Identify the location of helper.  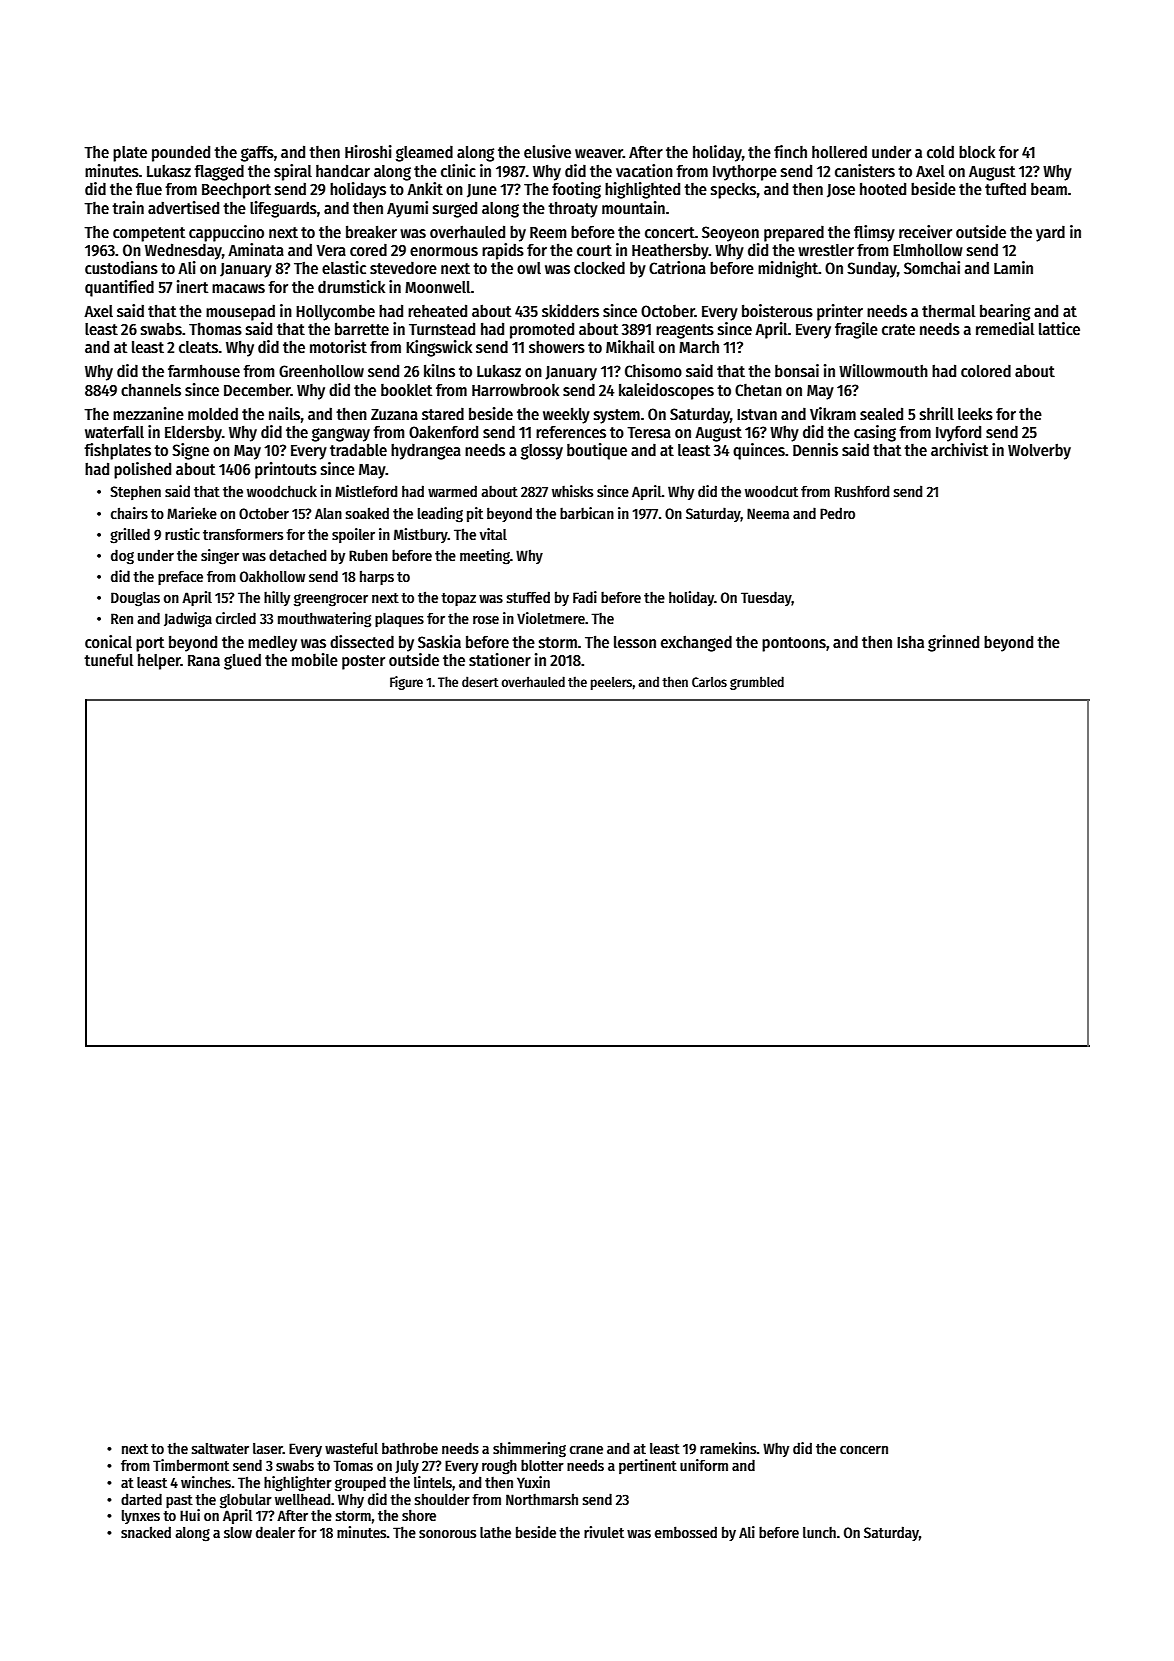
(159, 661).
